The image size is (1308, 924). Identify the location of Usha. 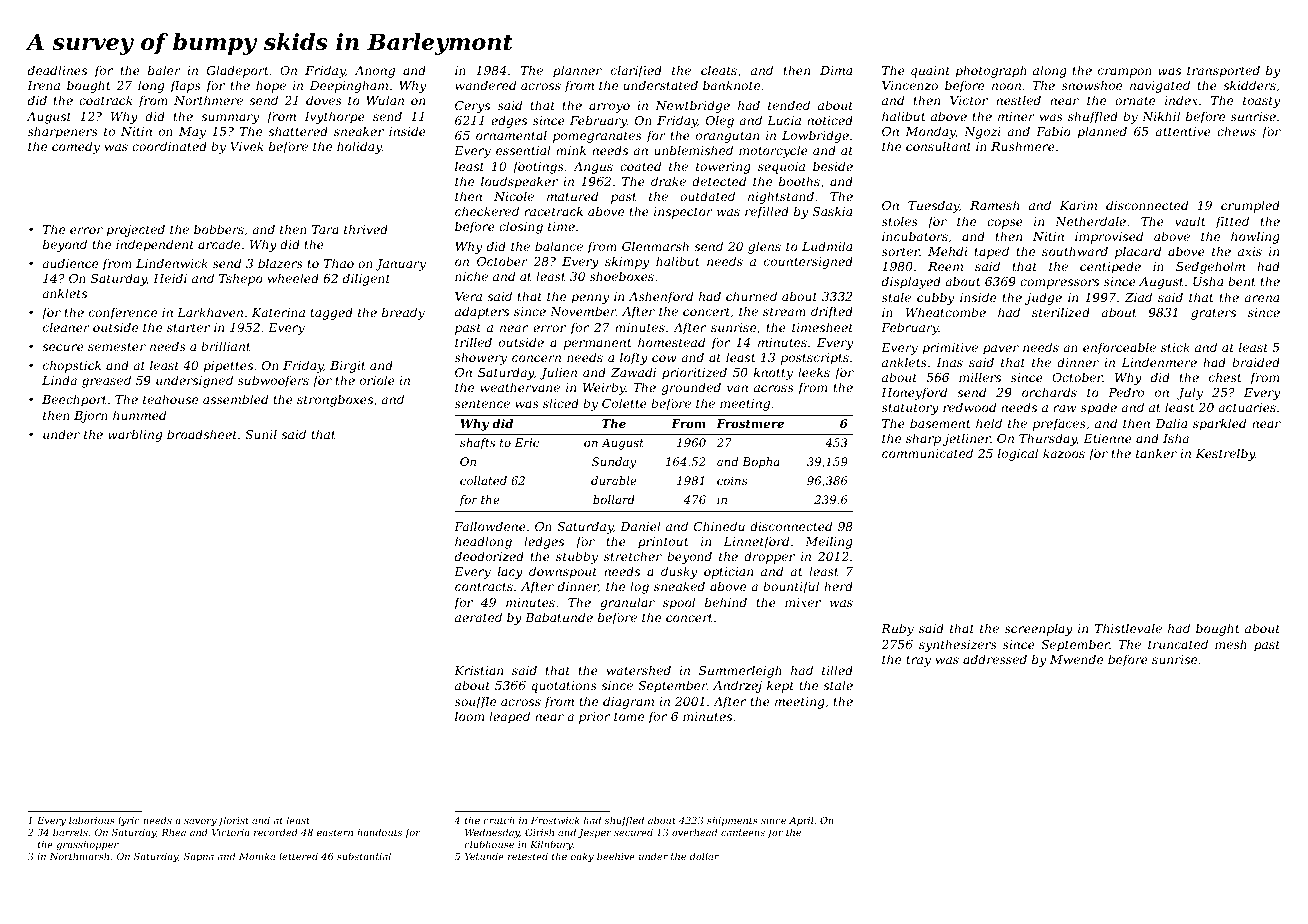
(1208, 281).
